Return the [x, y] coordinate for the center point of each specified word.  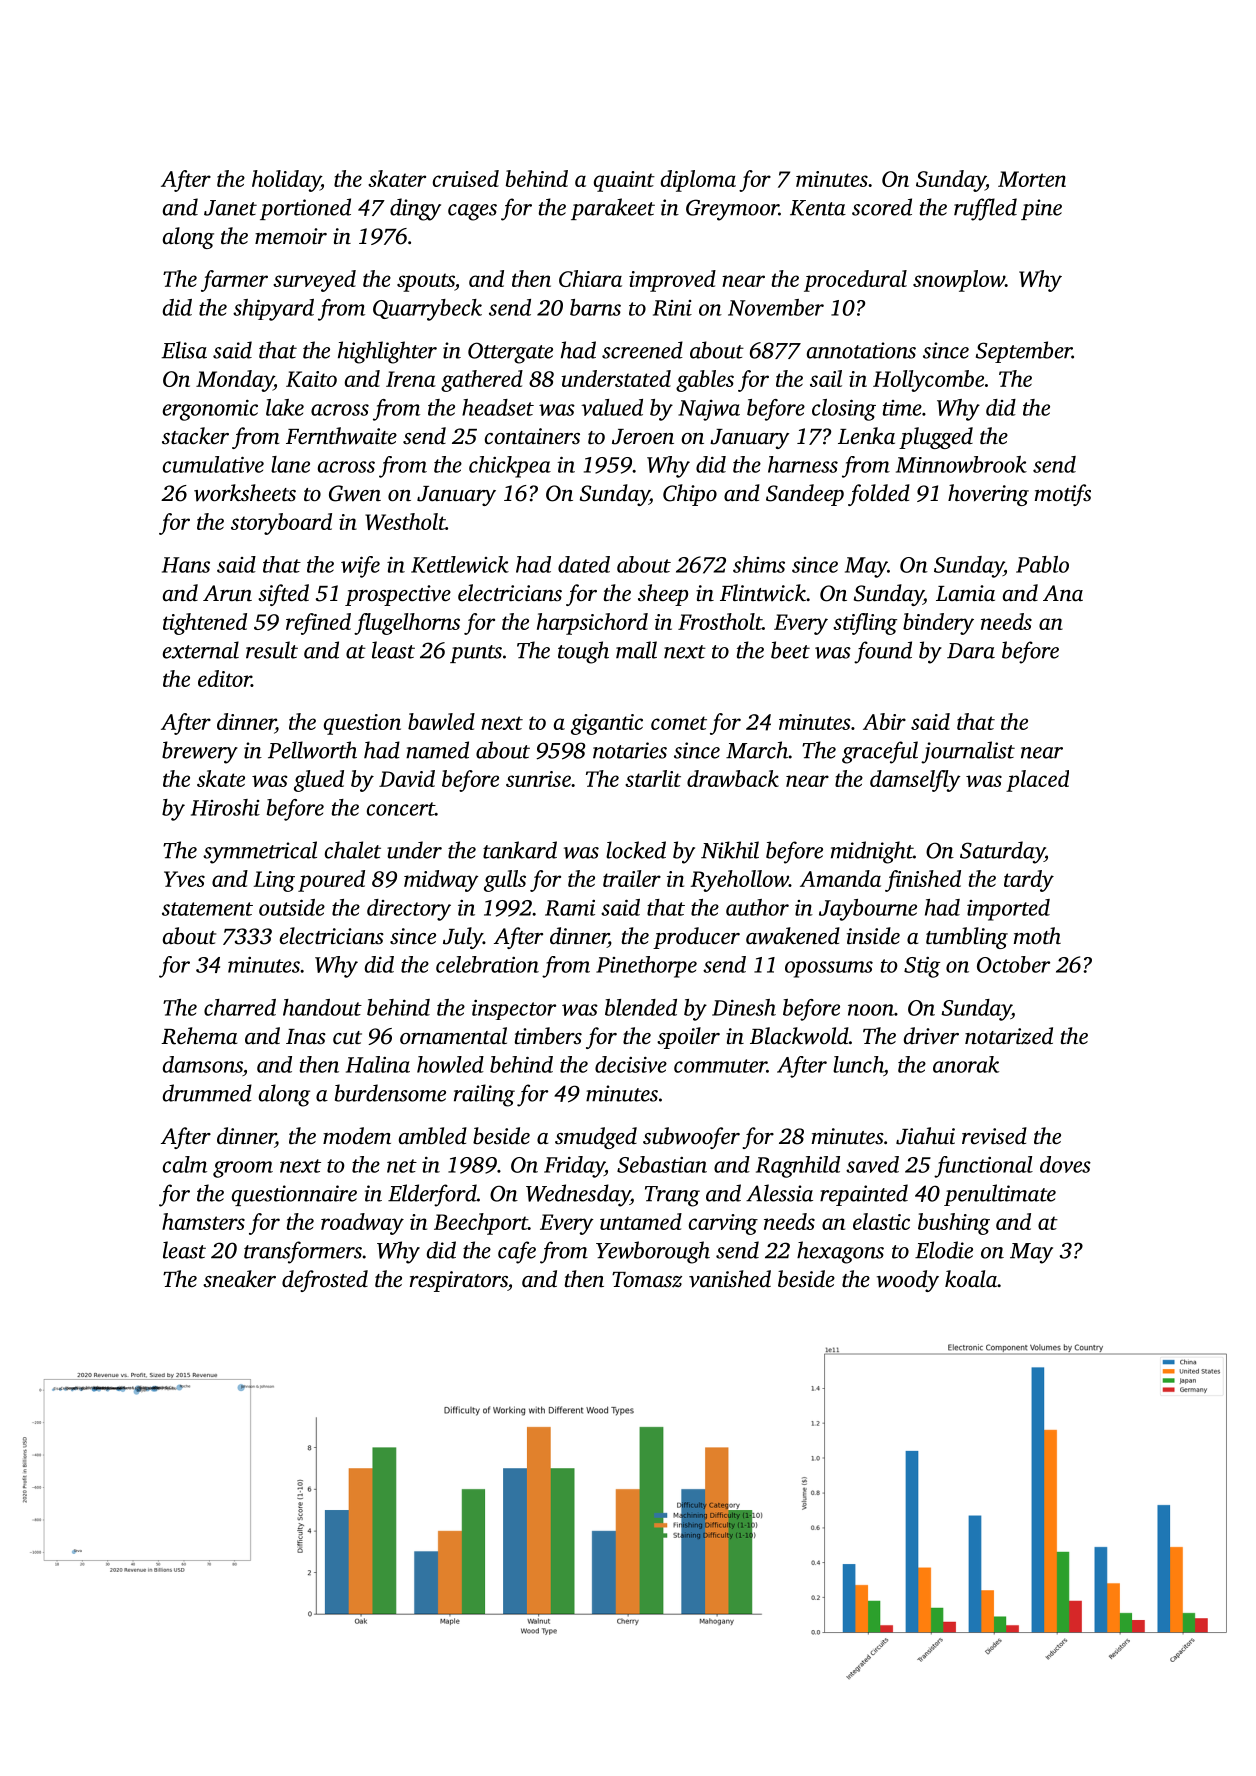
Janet [230, 208]
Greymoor [732, 210]
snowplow [959, 281]
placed [1037, 781]
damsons [203, 1064]
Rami [570, 908]
